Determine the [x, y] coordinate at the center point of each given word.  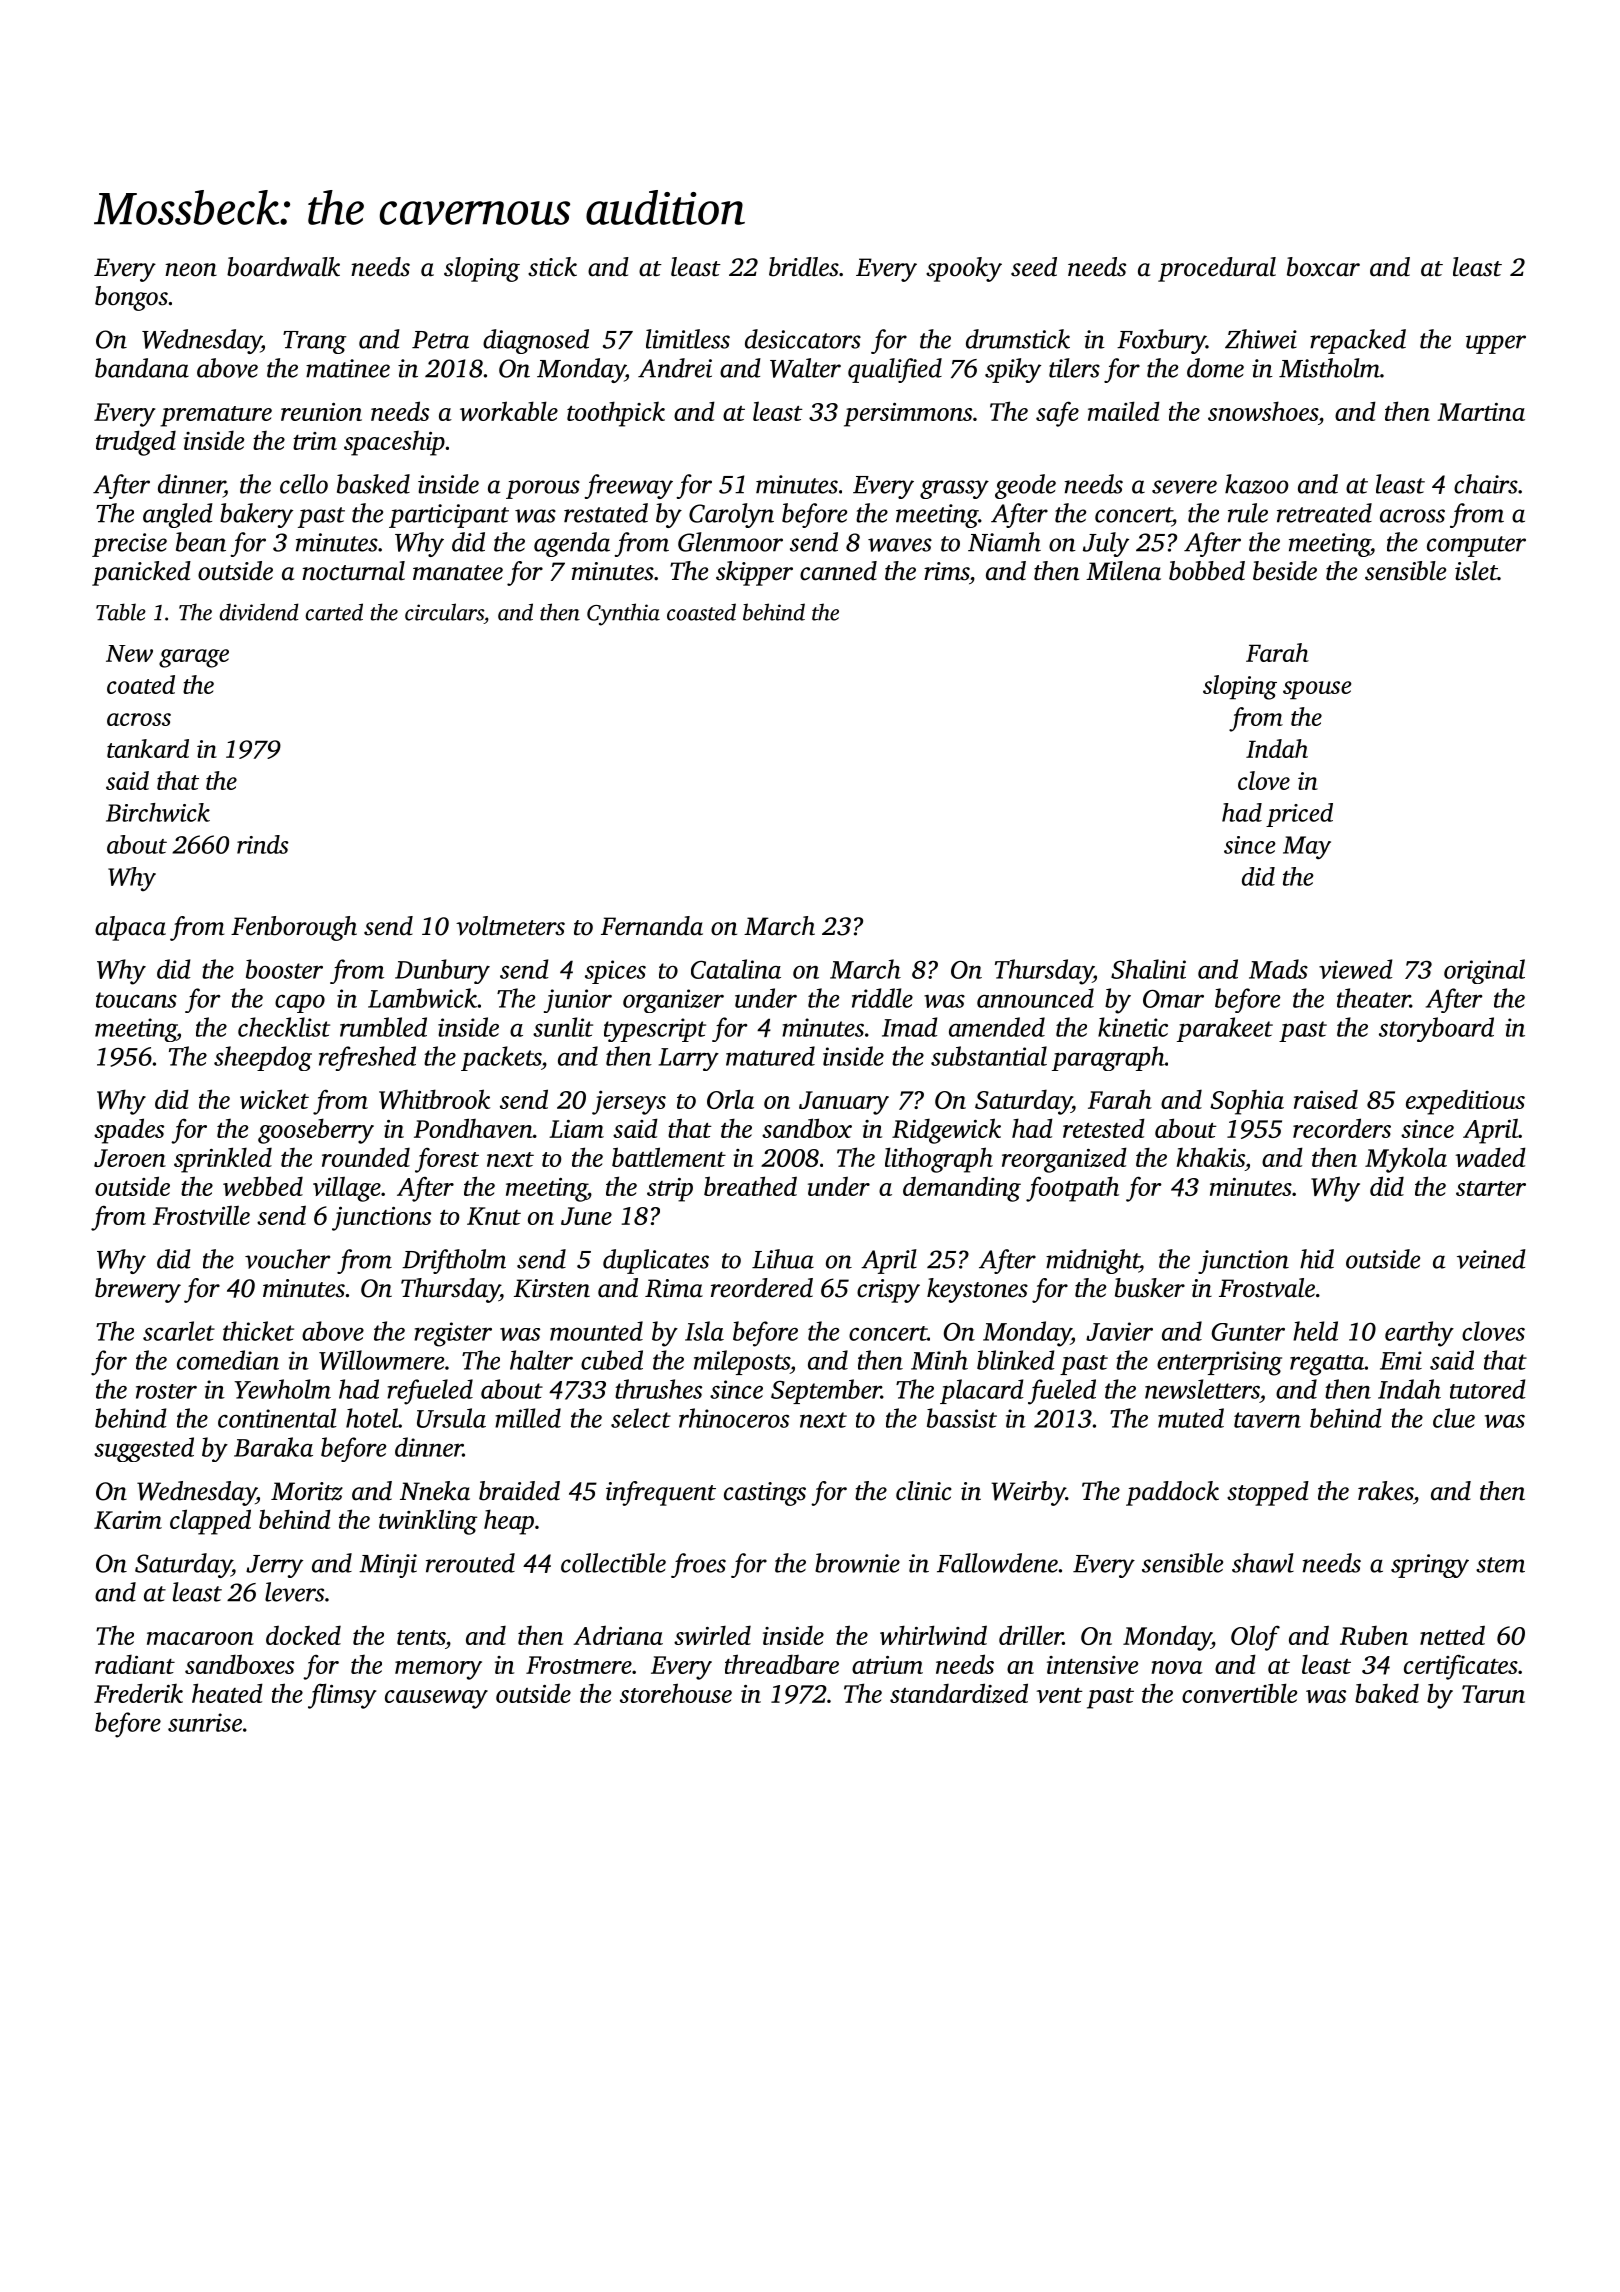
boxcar [1323, 267]
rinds [263, 844]
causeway [436, 1699]
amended [997, 1027]
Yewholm [282, 1389]
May [1307, 848]
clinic [924, 1491]
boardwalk [283, 267]
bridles [804, 267]
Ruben [1374, 1635]
